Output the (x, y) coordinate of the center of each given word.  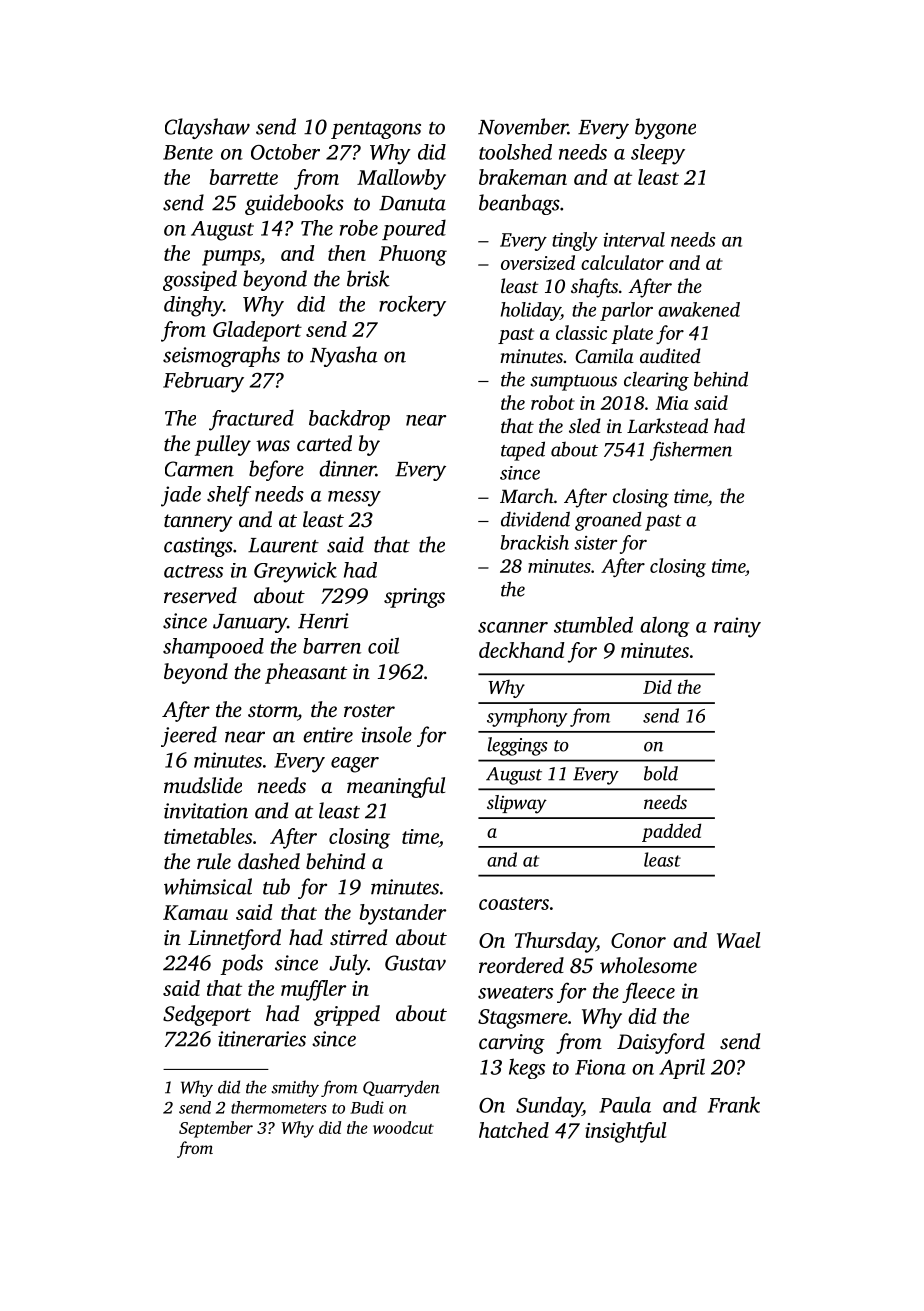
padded (671, 832)
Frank (734, 1104)
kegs (527, 1068)
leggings (517, 746)
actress (193, 571)
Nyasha (344, 356)
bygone (665, 128)
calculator (622, 262)
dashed (269, 861)
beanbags (519, 204)
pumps (231, 258)
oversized (538, 262)
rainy (737, 627)
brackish (534, 542)
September (216, 1129)
